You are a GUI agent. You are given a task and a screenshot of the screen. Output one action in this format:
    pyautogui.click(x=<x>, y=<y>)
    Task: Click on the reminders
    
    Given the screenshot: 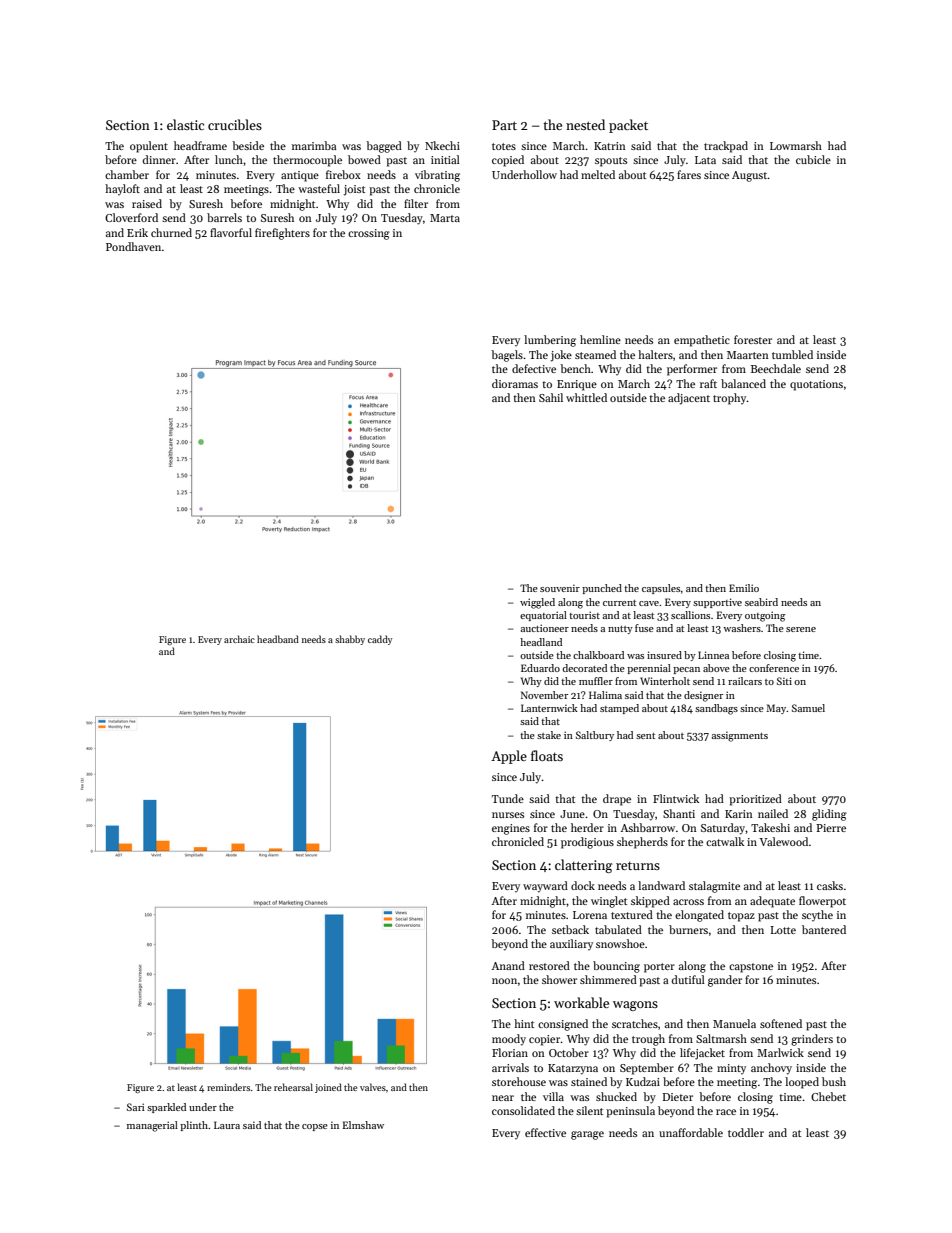 What is the action you would take?
    pyautogui.click(x=228, y=1087)
